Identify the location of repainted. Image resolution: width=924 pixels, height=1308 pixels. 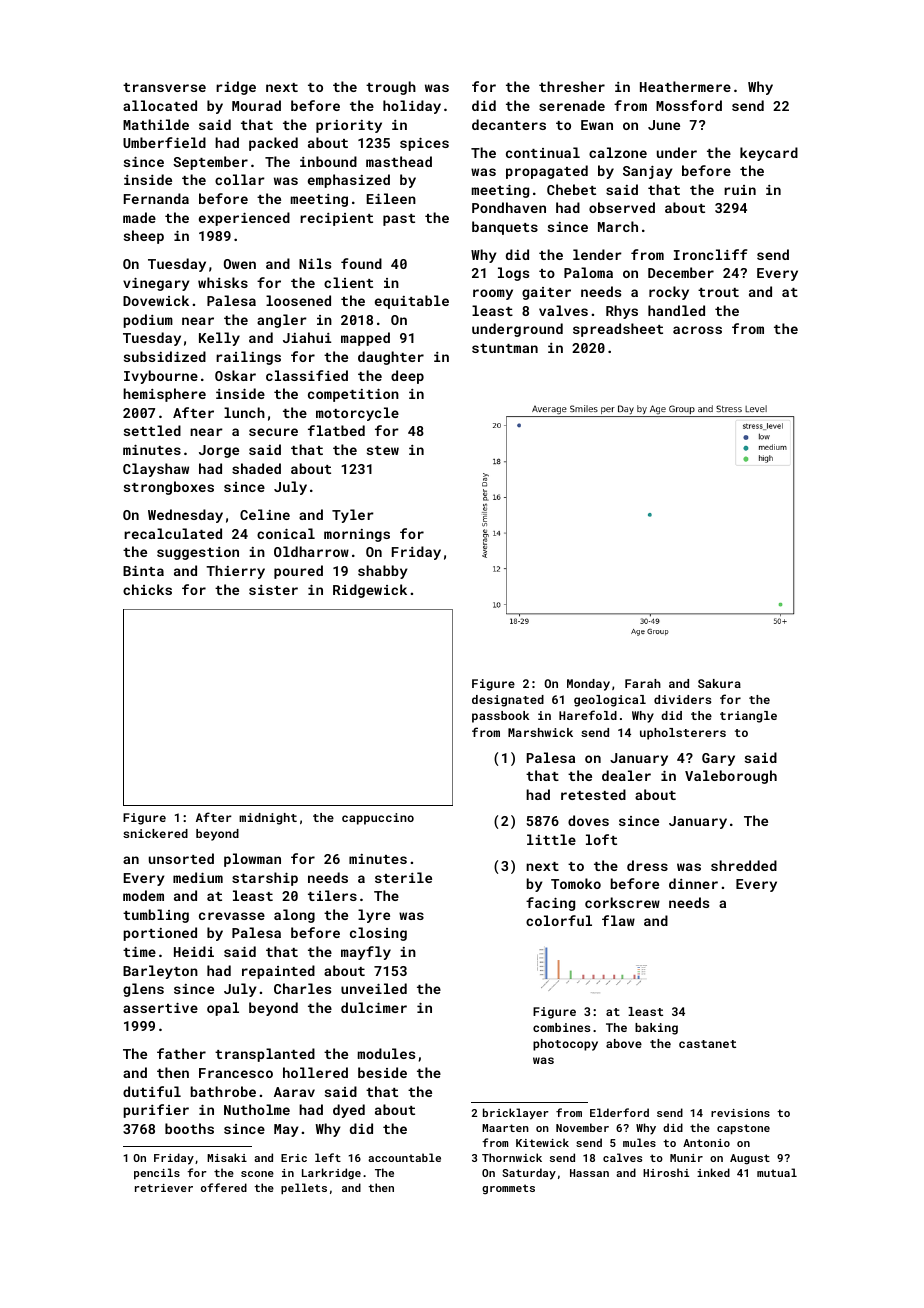
(278, 972).
